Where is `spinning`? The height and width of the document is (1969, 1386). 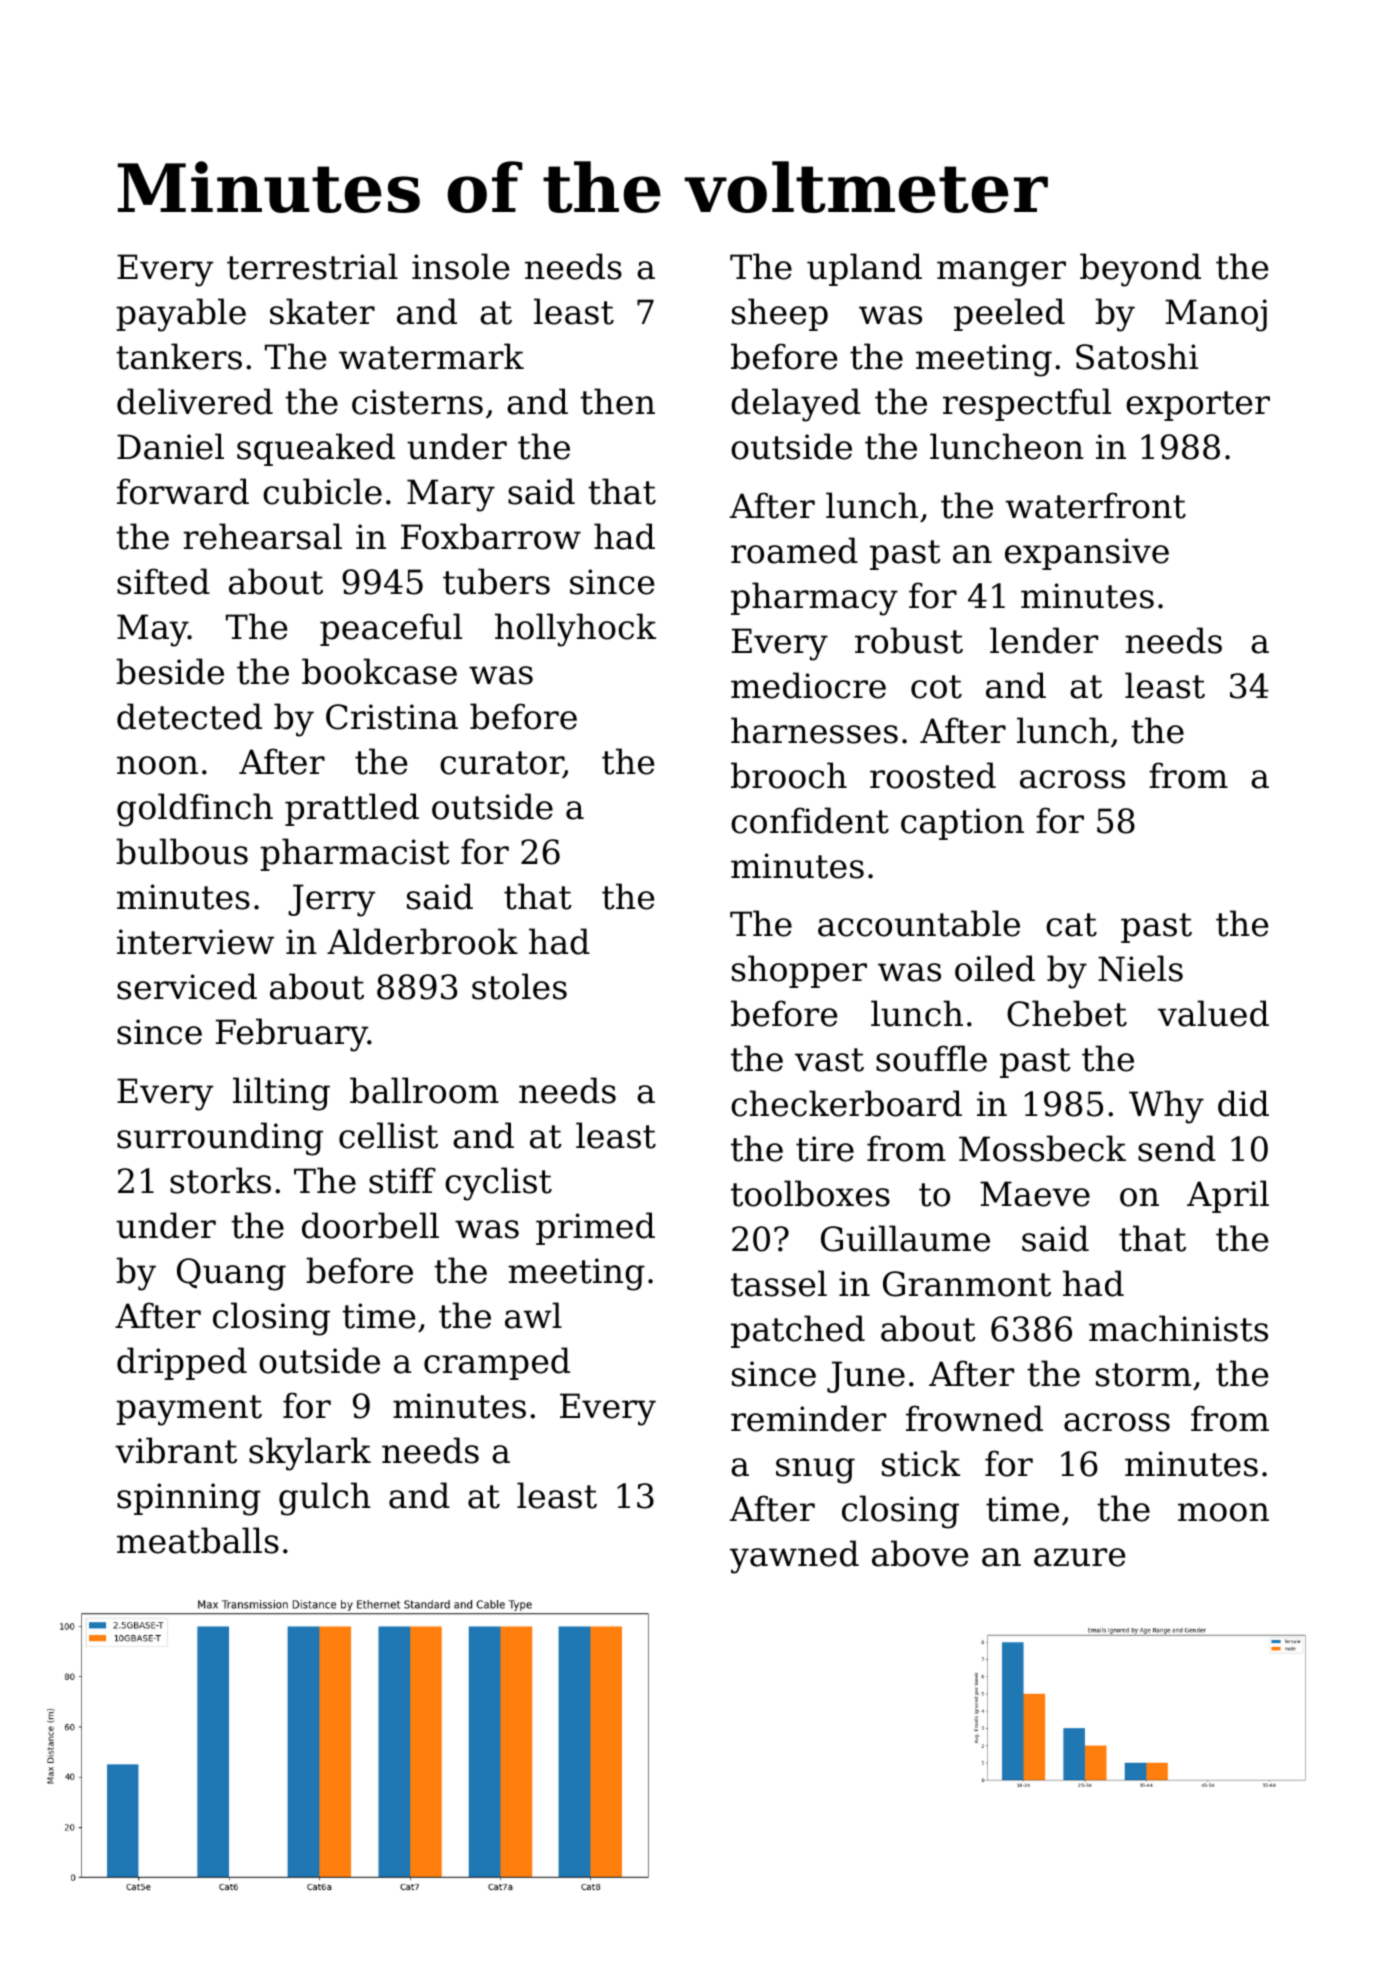
spinning is located at coordinates (189, 1499).
